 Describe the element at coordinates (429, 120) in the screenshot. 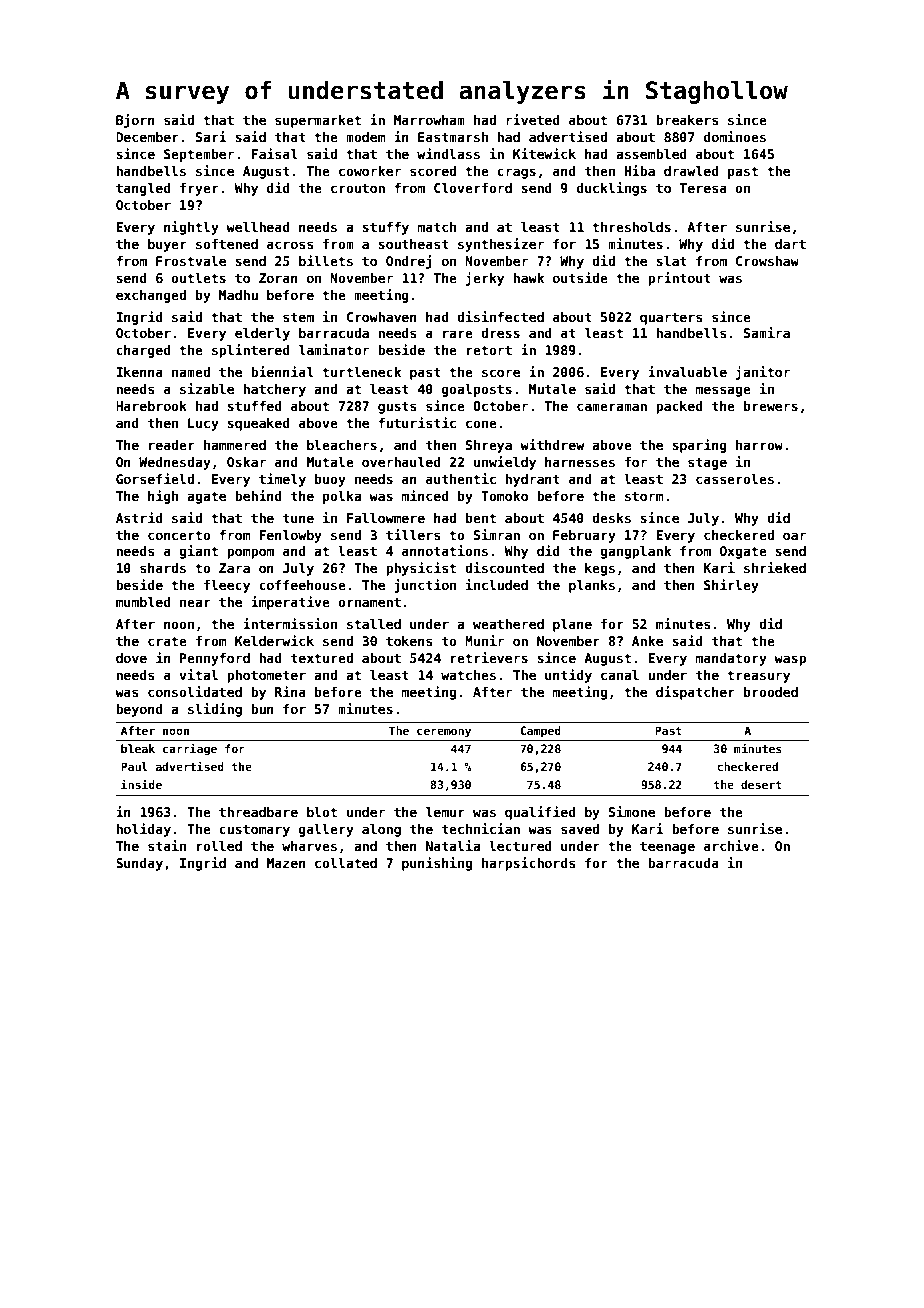

I see `Marrowham` at that location.
